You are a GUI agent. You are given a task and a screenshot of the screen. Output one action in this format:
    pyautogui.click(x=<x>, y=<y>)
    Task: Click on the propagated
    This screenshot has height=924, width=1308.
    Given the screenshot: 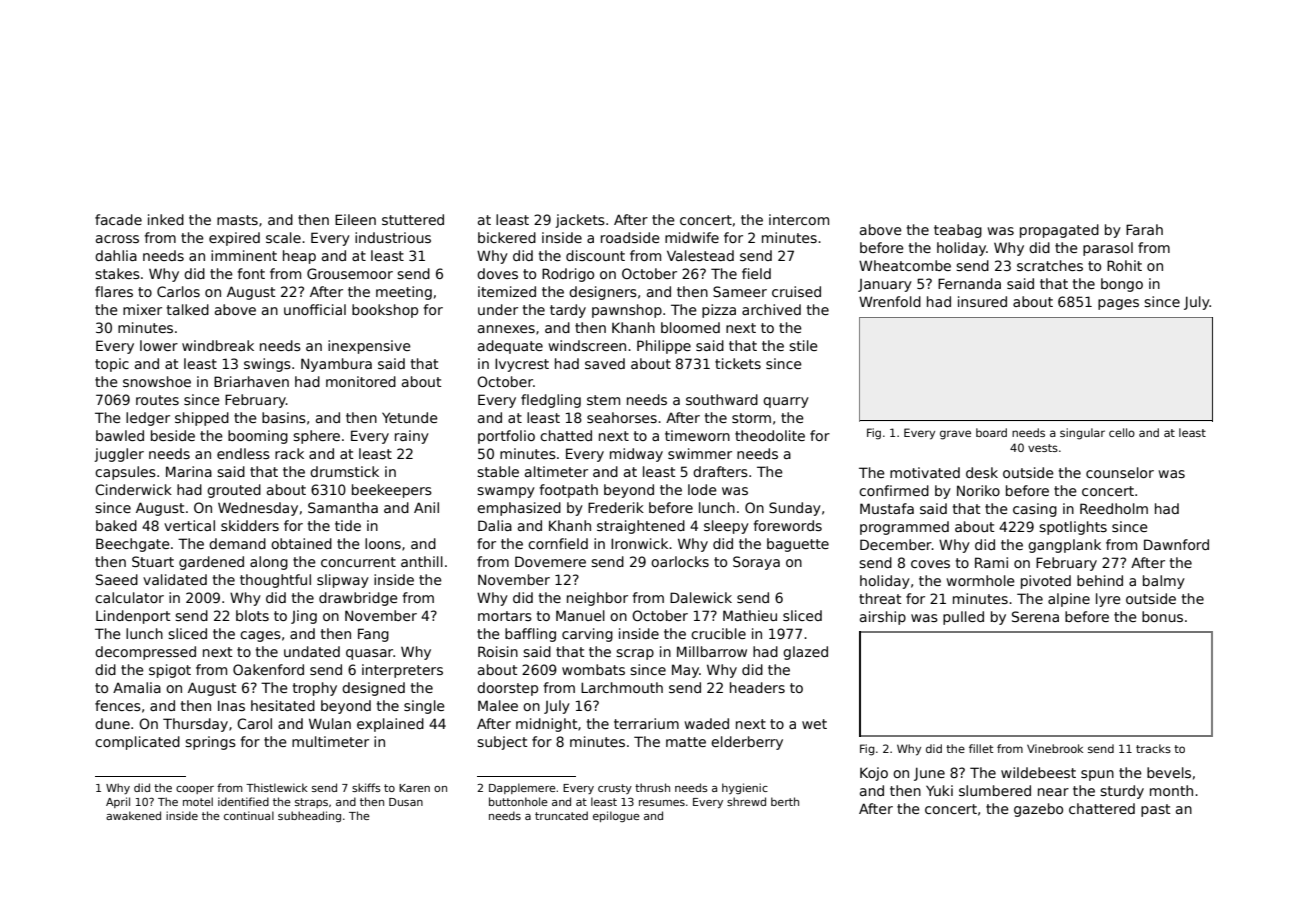 What is the action you would take?
    pyautogui.click(x=1059, y=231)
